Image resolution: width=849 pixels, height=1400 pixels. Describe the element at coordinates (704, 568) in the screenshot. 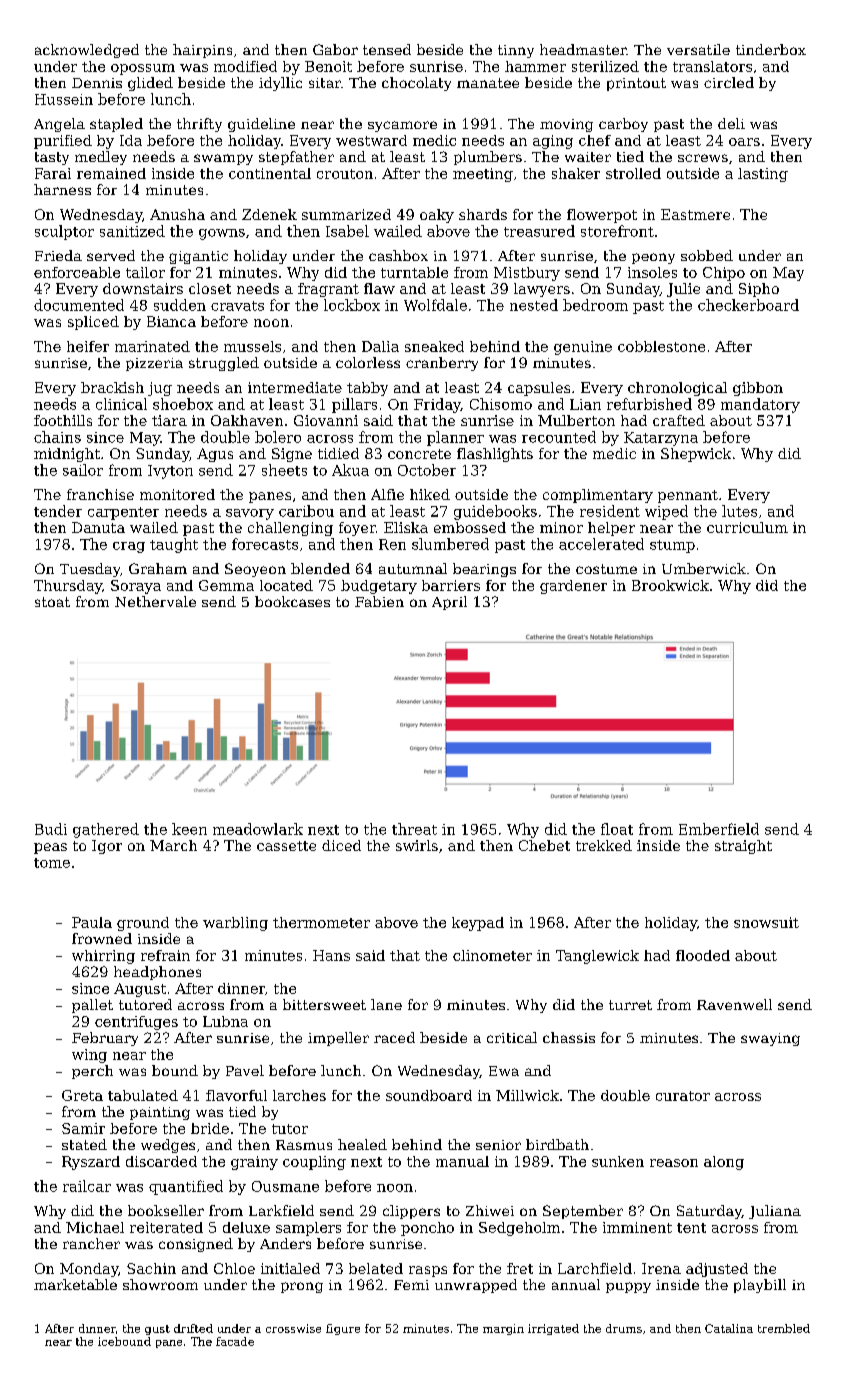

I see `Umberwick` at that location.
